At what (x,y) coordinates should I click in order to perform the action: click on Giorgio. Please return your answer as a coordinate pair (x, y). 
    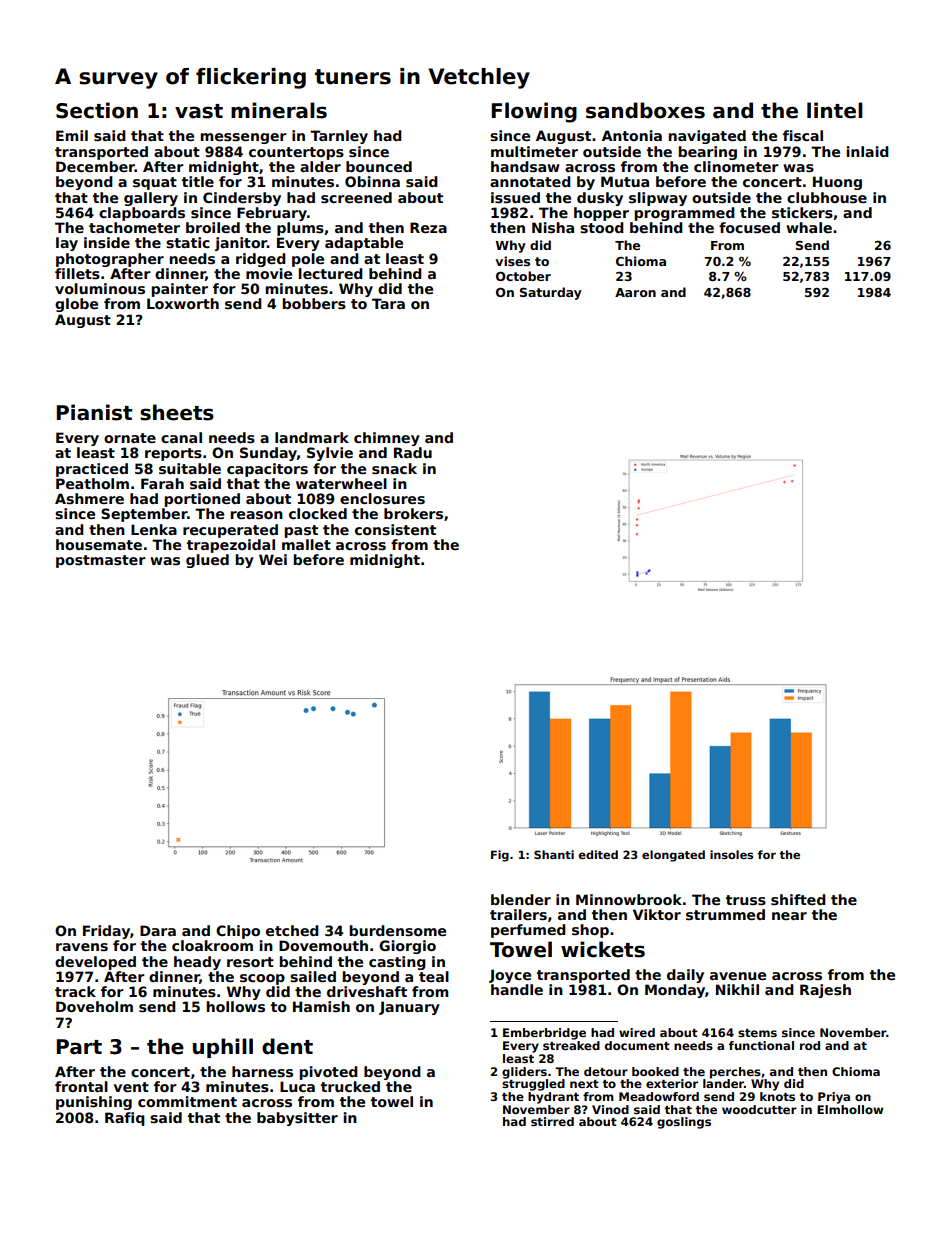
    Looking at the image, I should click on (407, 947).
